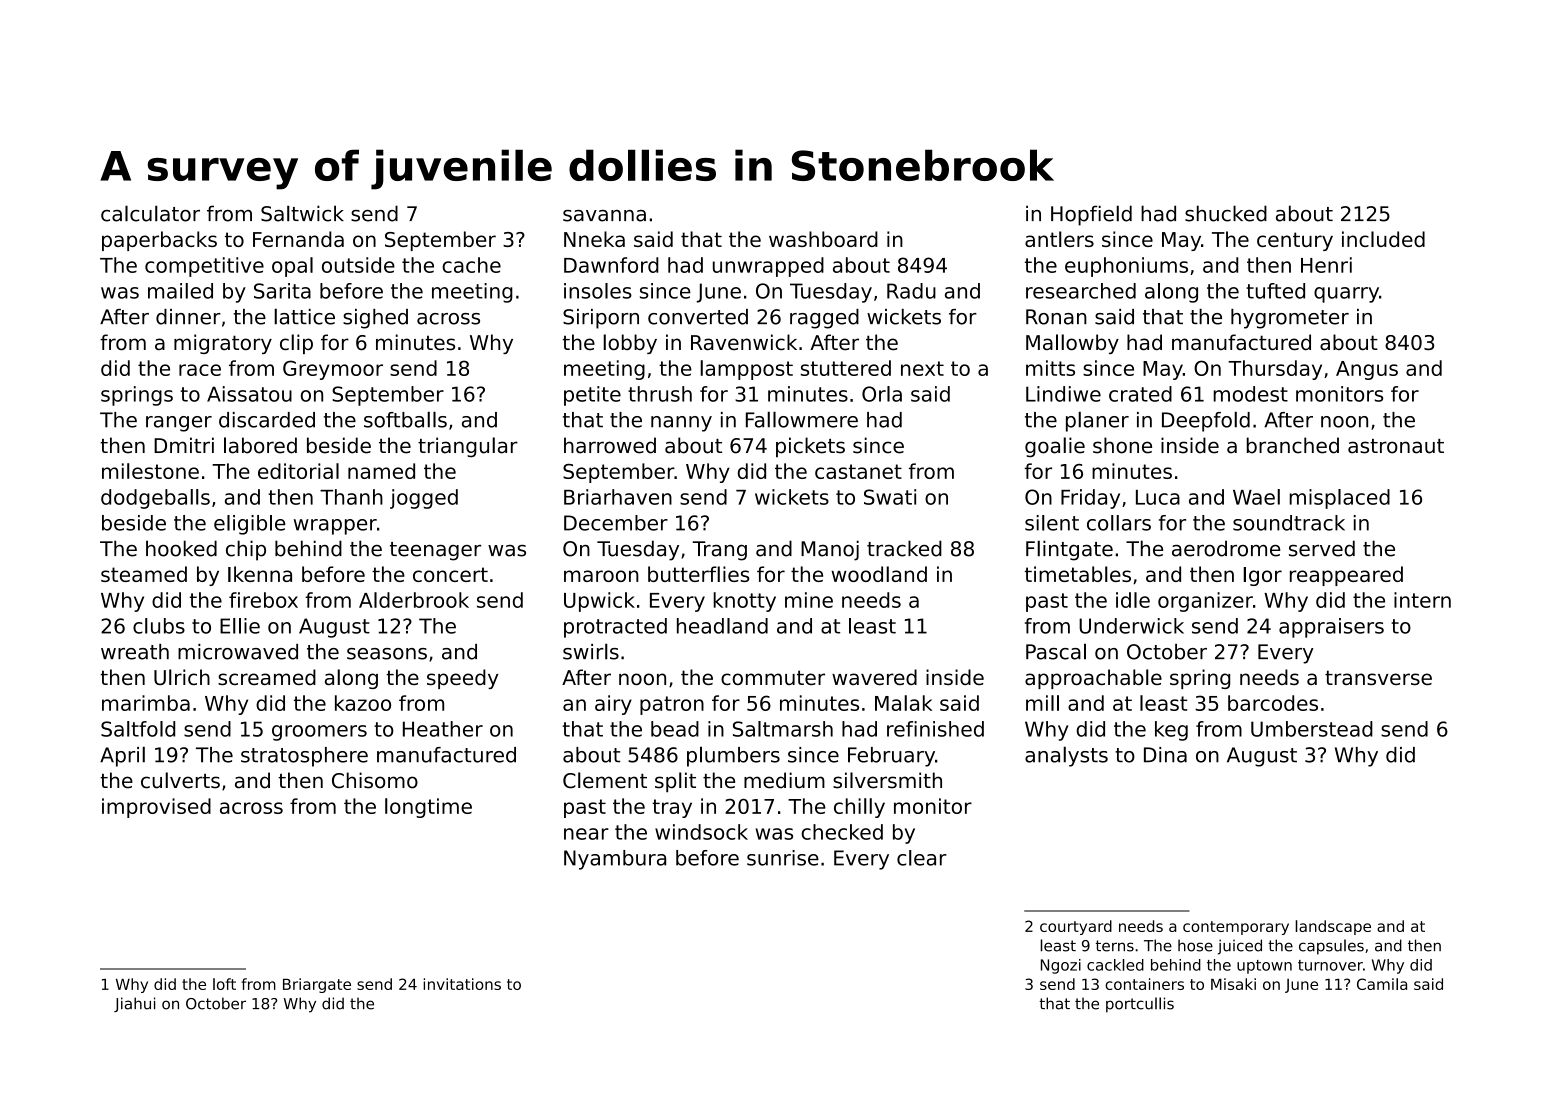  I want to click on nanny, so click(681, 424).
